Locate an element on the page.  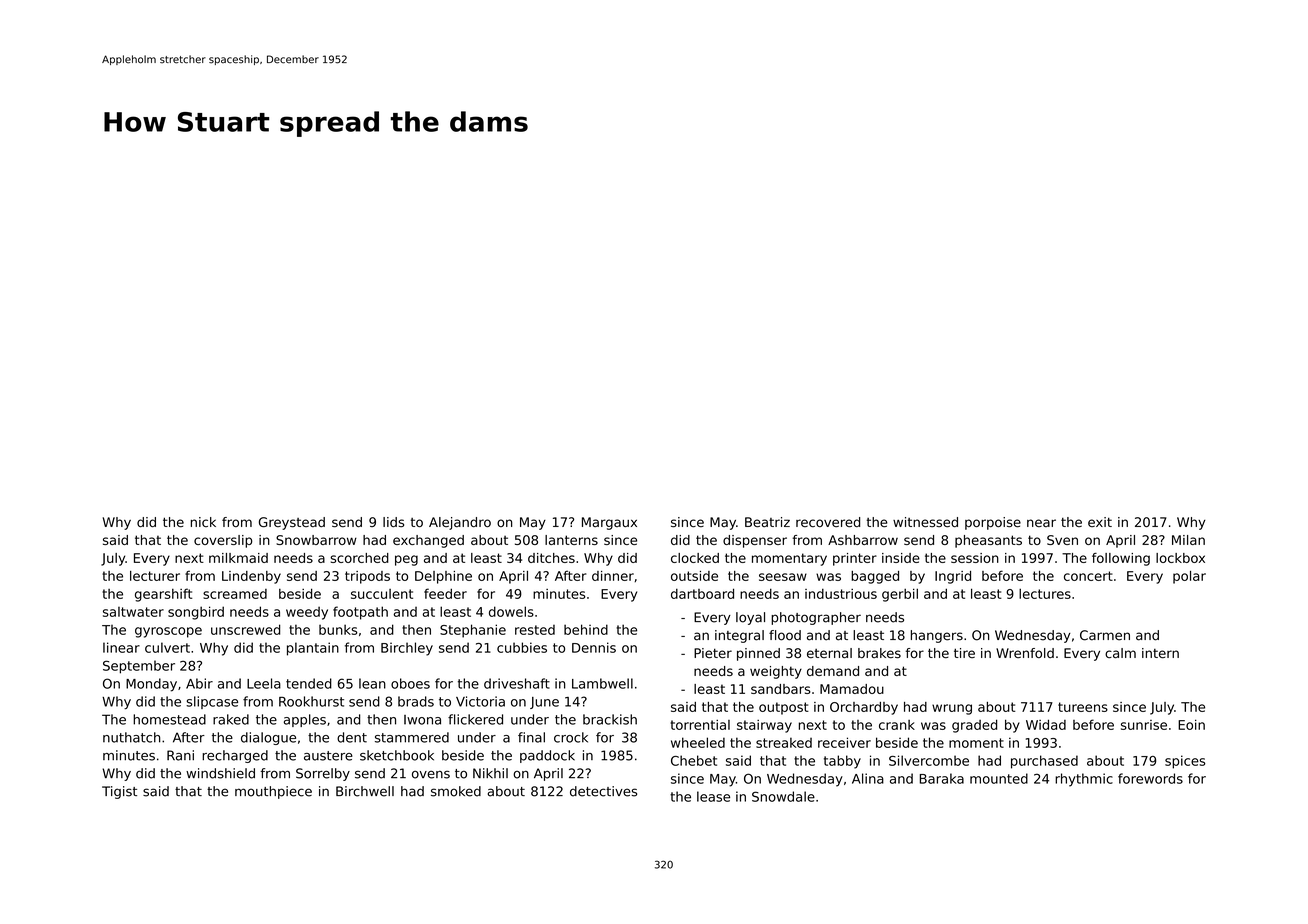
plantain is located at coordinates (313, 649).
